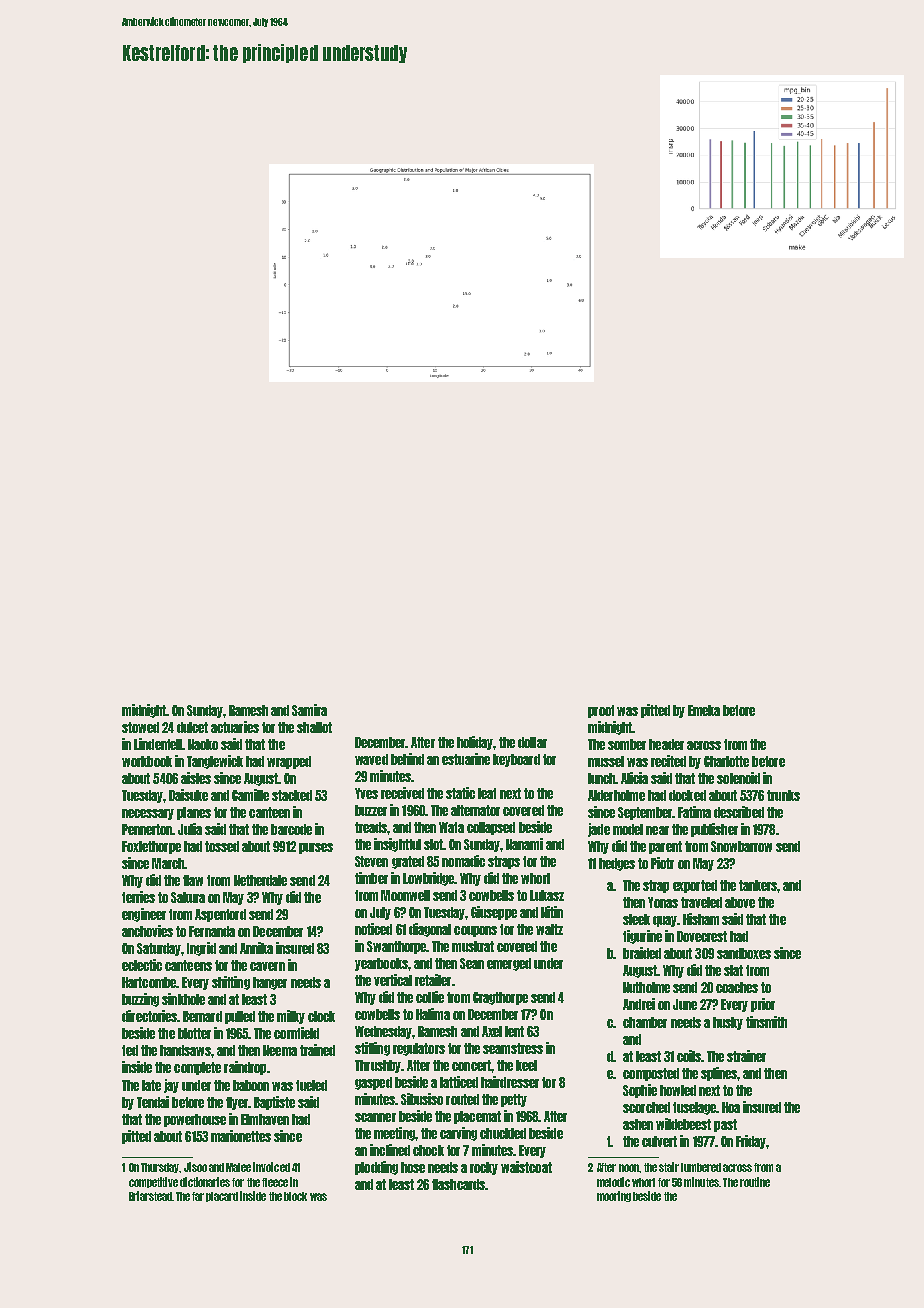 The image size is (924, 1308). What do you see at coordinates (198, 1196) in the page?
I see `far` at bounding box center [198, 1196].
